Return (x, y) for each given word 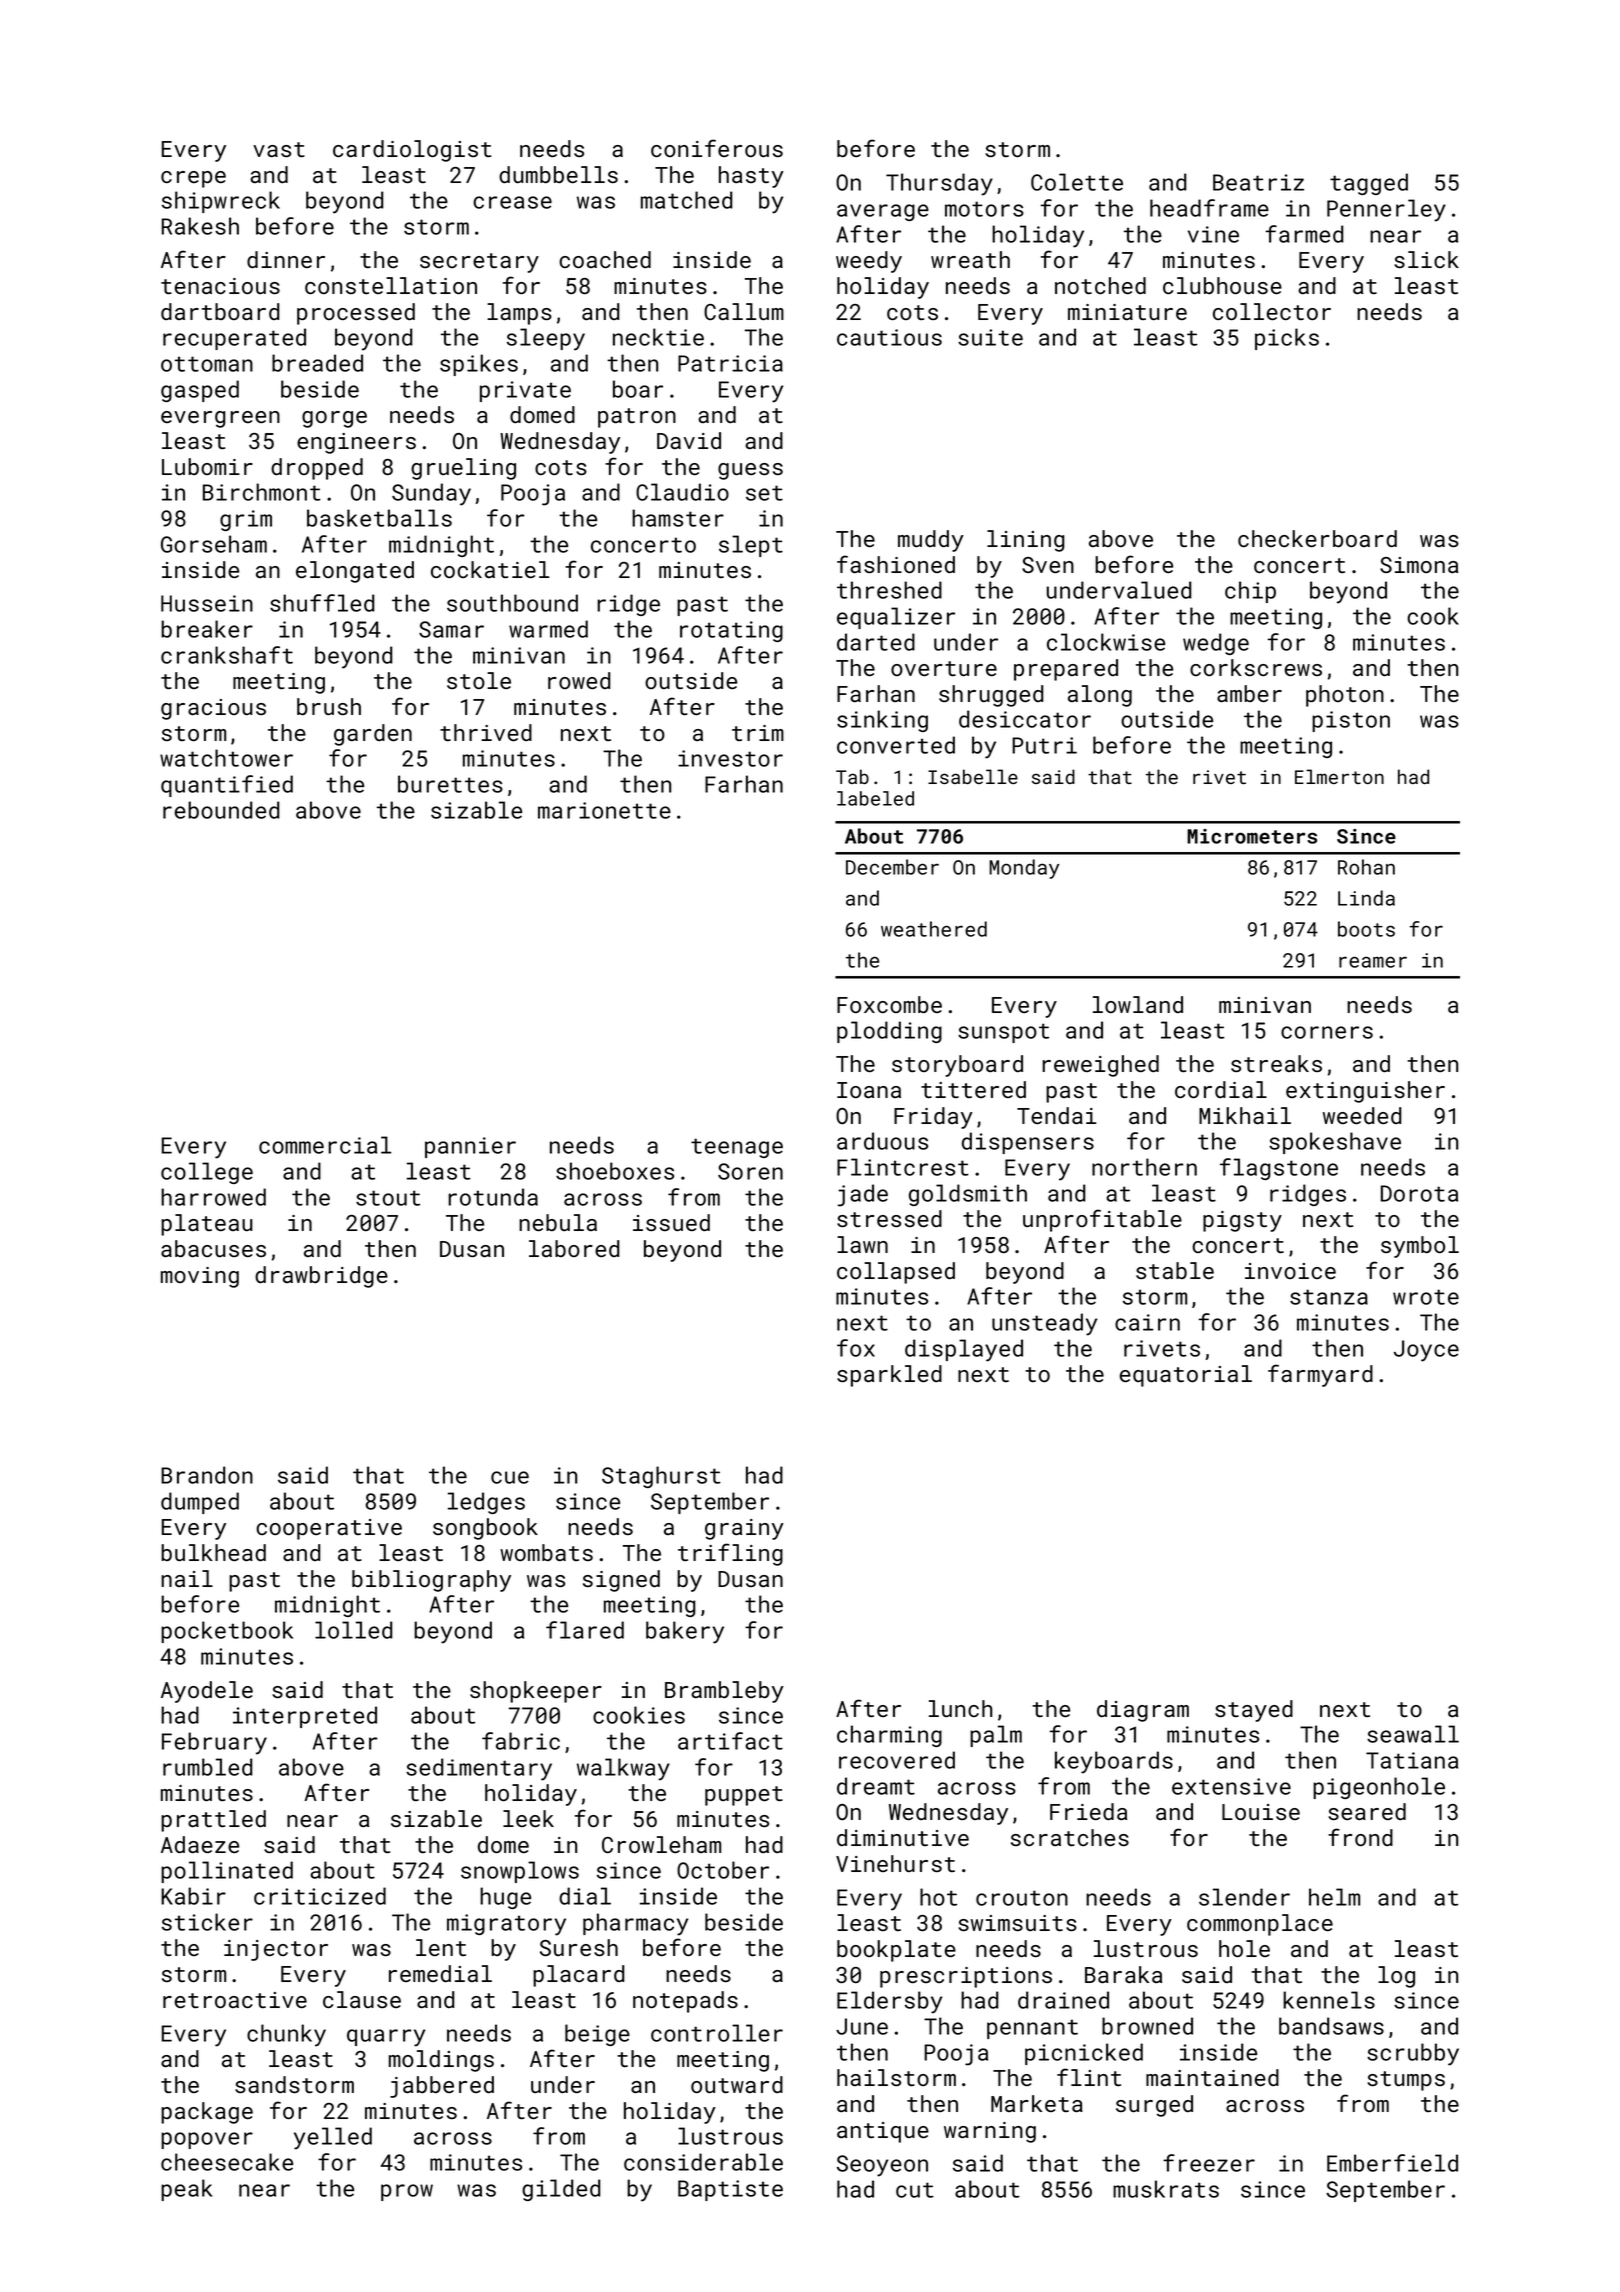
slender (1244, 1897)
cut (915, 2190)
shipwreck (221, 202)
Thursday (939, 184)
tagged (1369, 184)
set (764, 493)
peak (187, 2190)
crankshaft (227, 655)
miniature (1127, 312)
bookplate (896, 1951)
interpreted (305, 1717)
